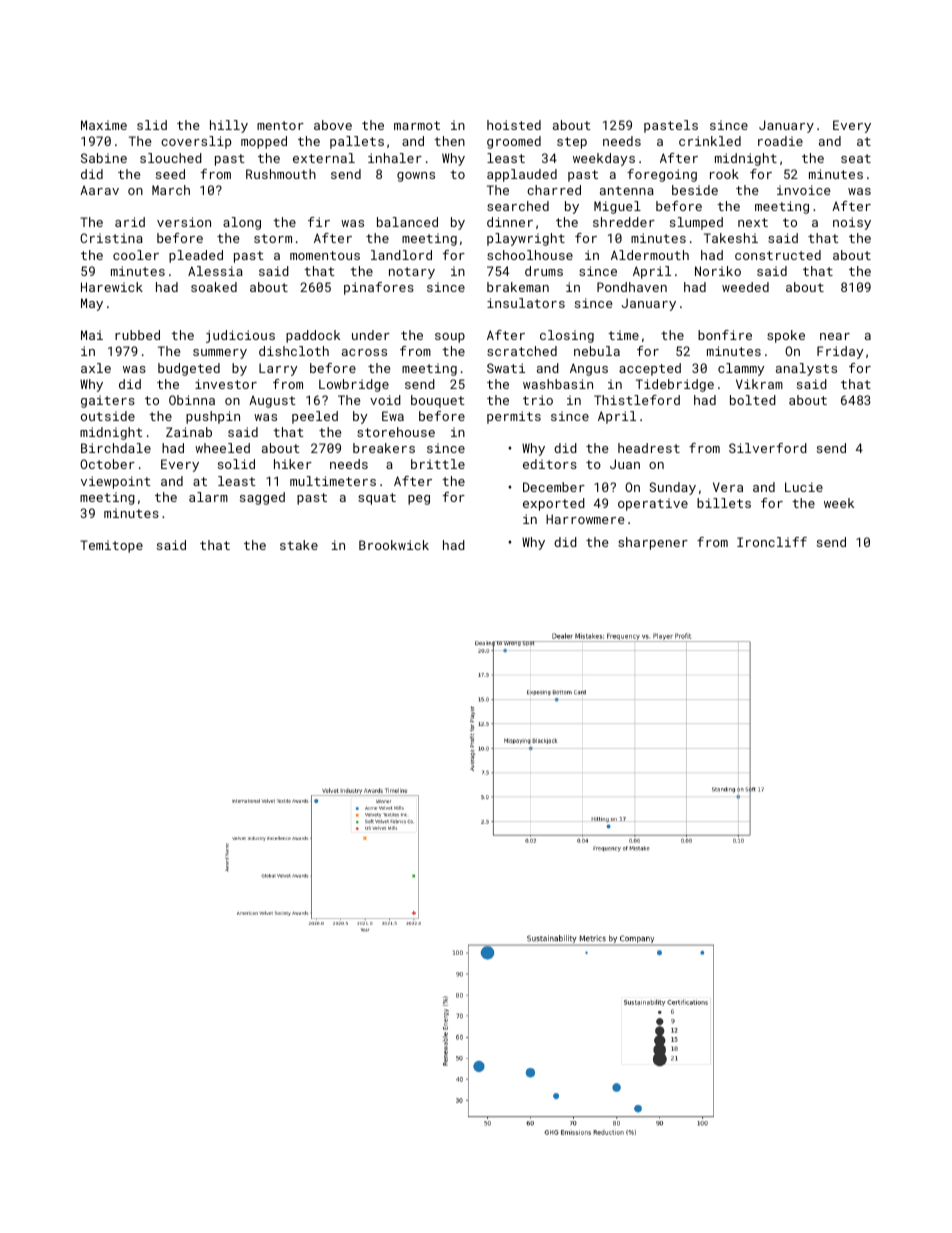 The width and height of the image is (952, 1233). What do you see at coordinates (417, 125) in the image?
I see `marmot` at bounding box center [417, 125].
